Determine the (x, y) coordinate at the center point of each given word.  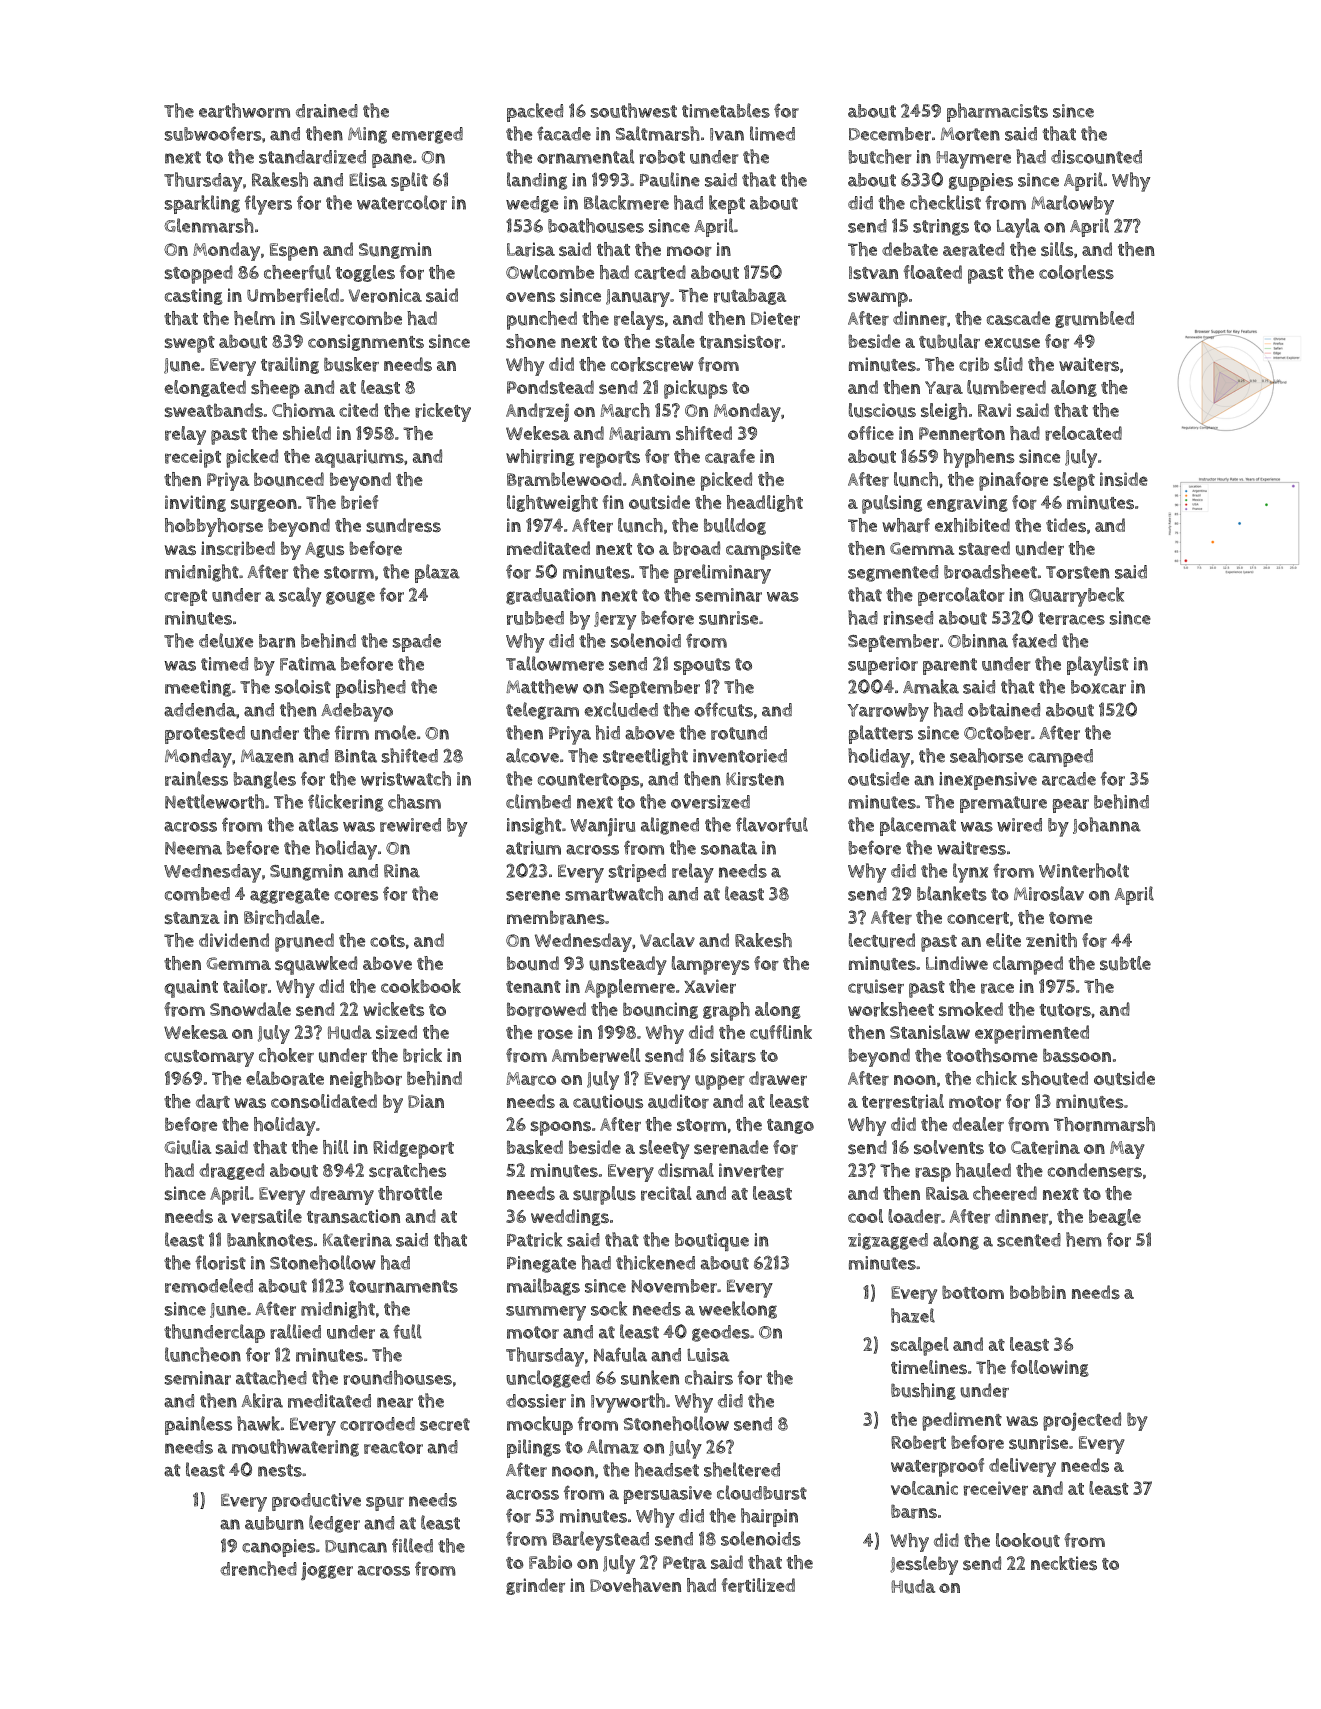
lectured (882, 940)
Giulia (187, 1147)
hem (1084, 1239)
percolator (961, 596)
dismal (686, 1170)
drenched (258, 1568)
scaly (300, 597)
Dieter (775, 318)
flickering (345, 803)
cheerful (297, 272)
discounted (1096, 157)
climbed (538, 801)
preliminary (722, 574)
